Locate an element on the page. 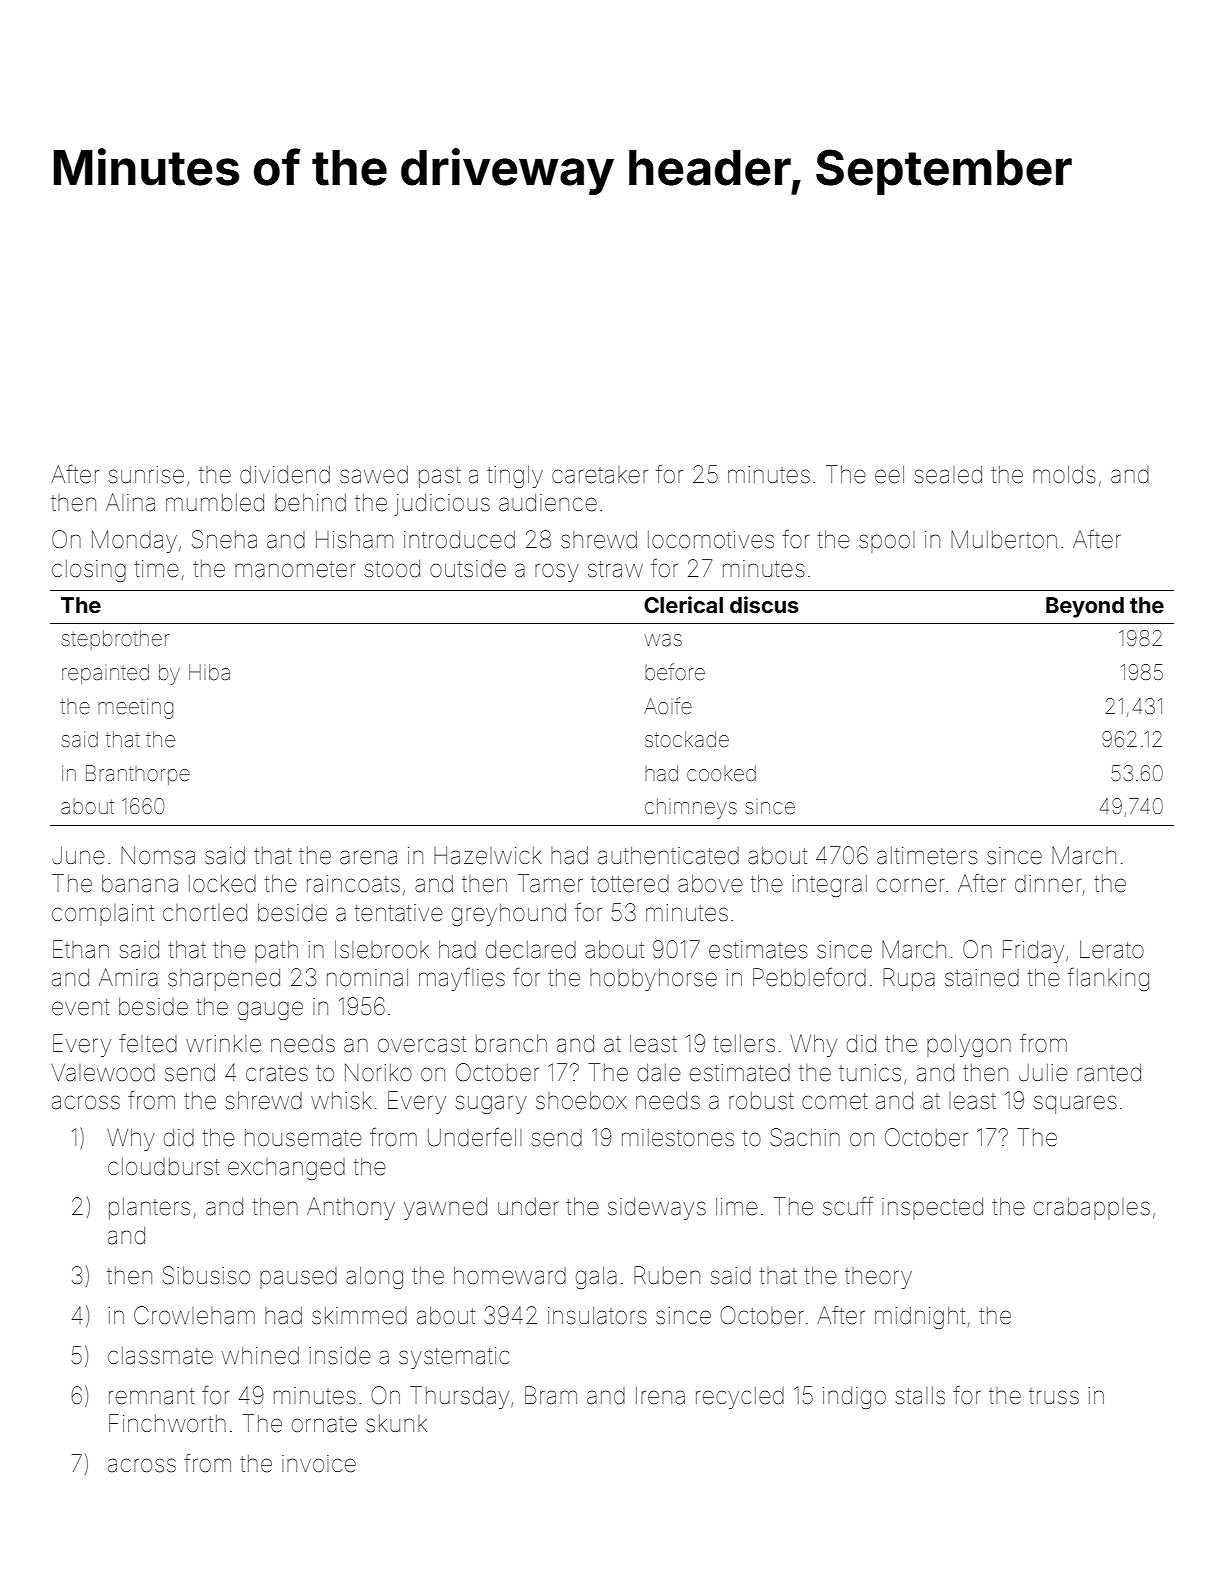  chimneys is located at coordinates (691, 808).
